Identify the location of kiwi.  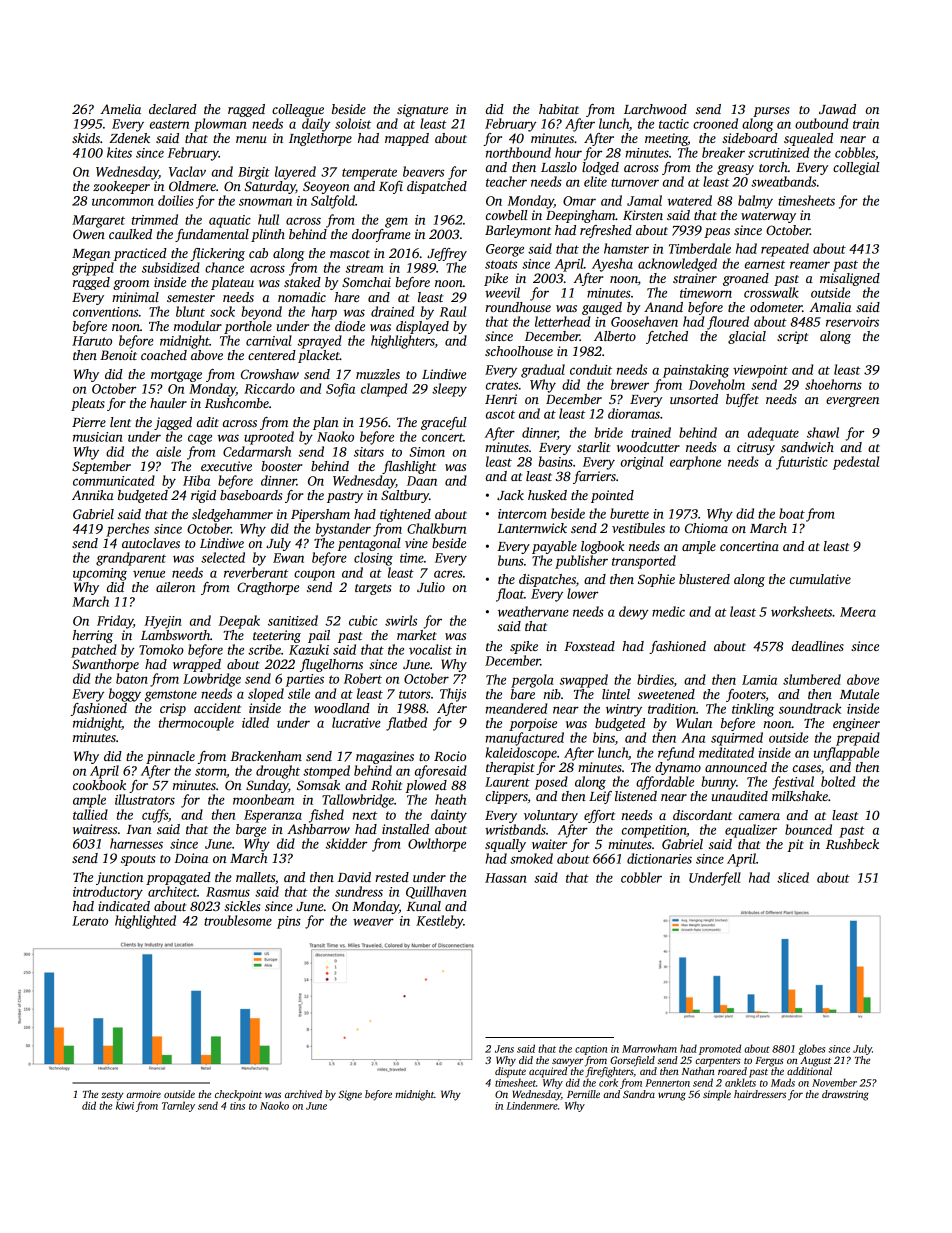
(125, 1105).
